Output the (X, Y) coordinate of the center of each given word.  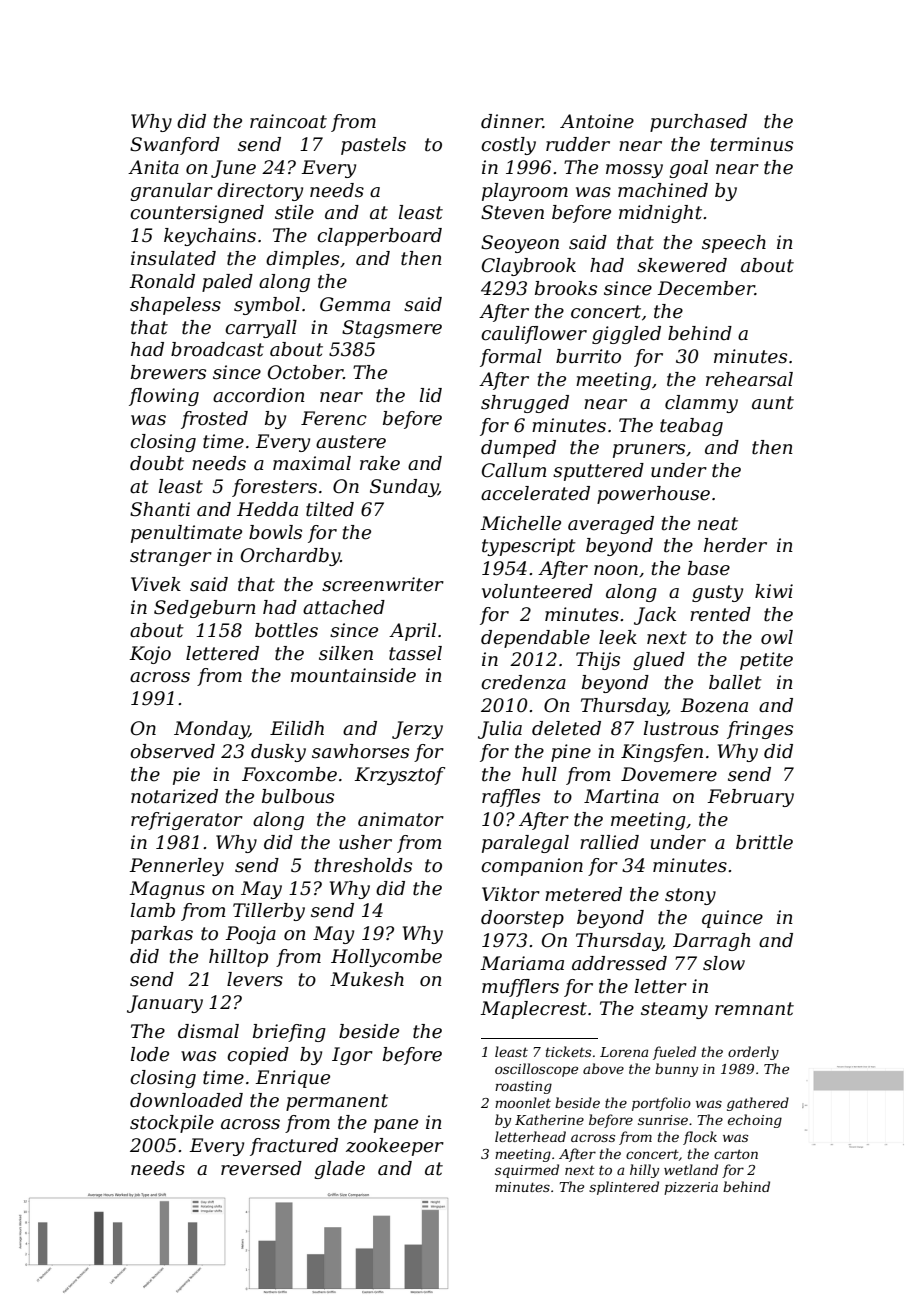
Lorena (624, 1052)
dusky (278, 753)
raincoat (288, 121)
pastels (373, 146)
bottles (286, 630)
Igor (352, 1056)
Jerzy (417, 730)
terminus (752, 144)
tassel (415, 653)
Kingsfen (662, 753)
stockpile (172, 1124)
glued (659, 661)
